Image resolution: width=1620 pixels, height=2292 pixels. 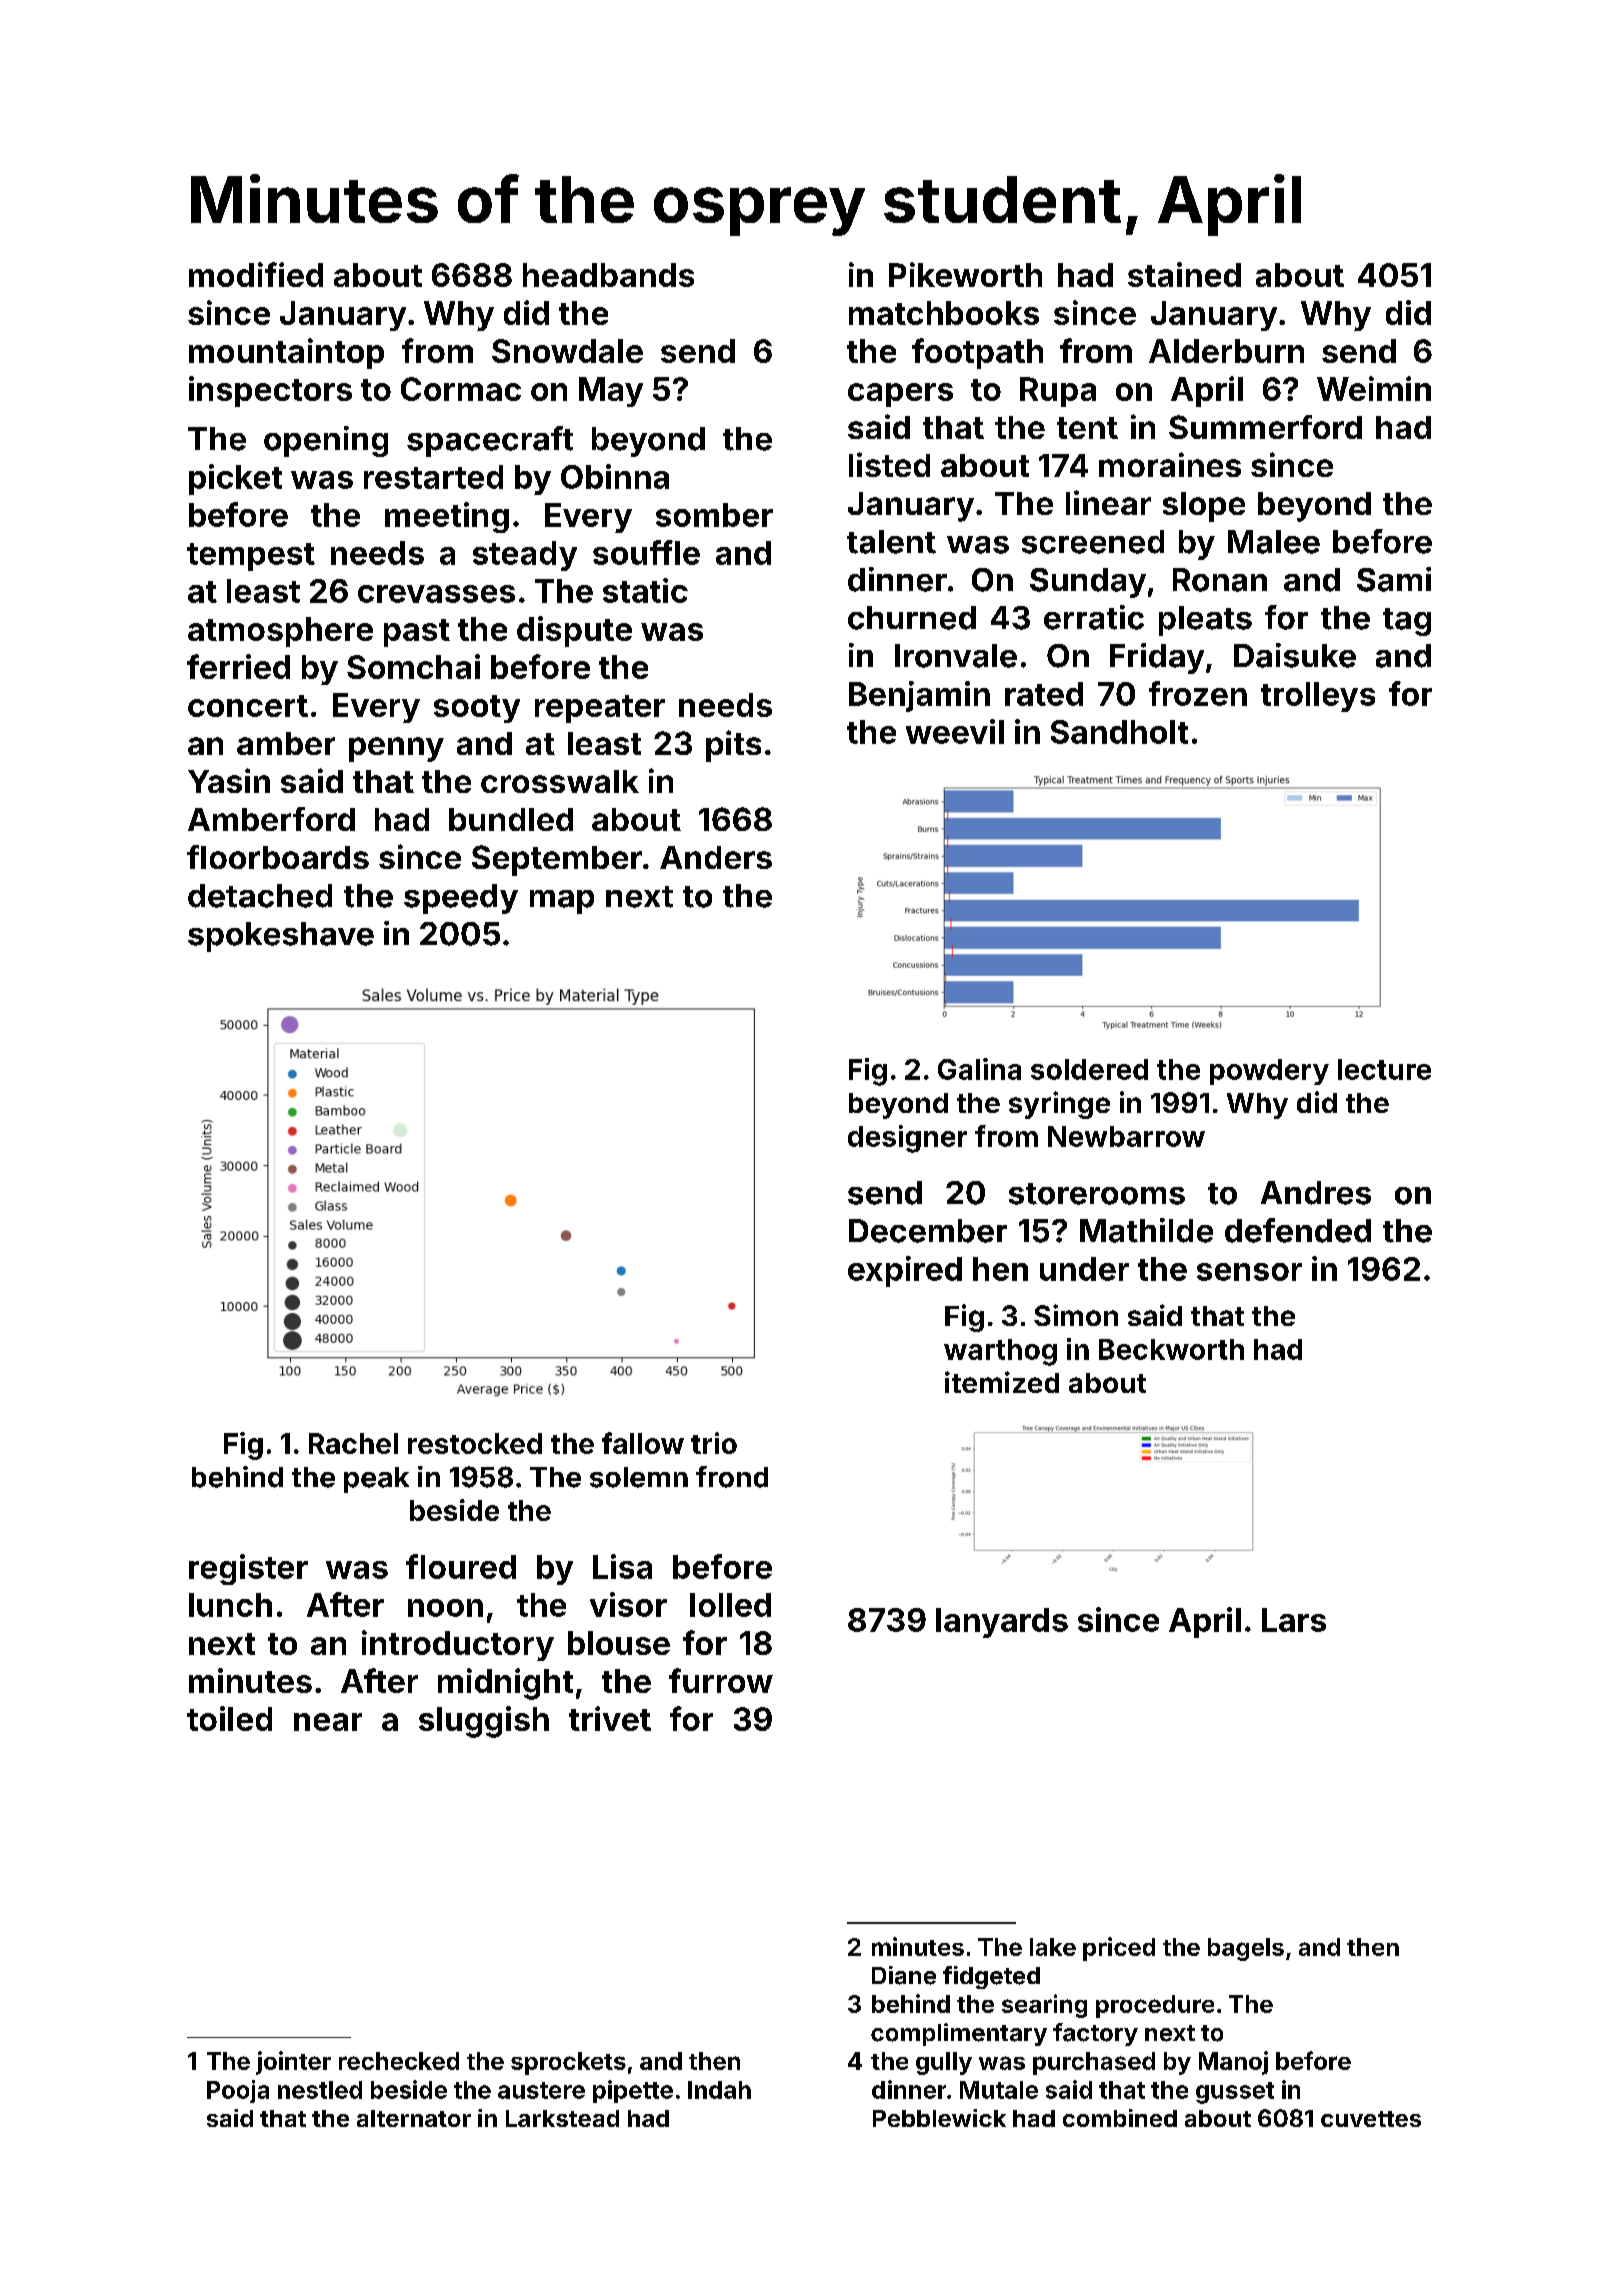 What do you see at coordinates (1126, 1136) in the screenshot?
I see `Newbarrow` at bounding box center [1126, 1136].
